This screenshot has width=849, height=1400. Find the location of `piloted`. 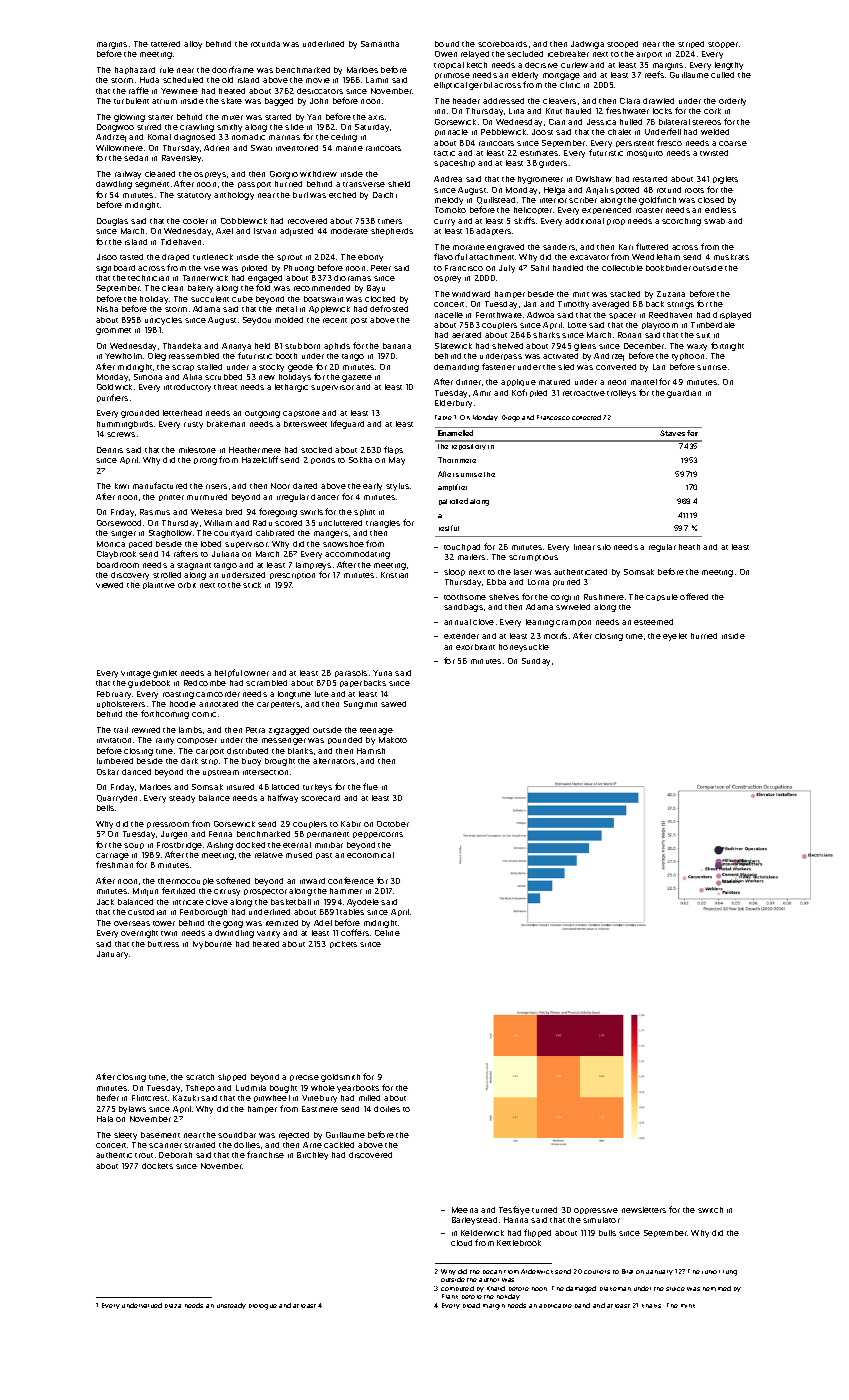

piloted is located at coordinates (254, 268).
